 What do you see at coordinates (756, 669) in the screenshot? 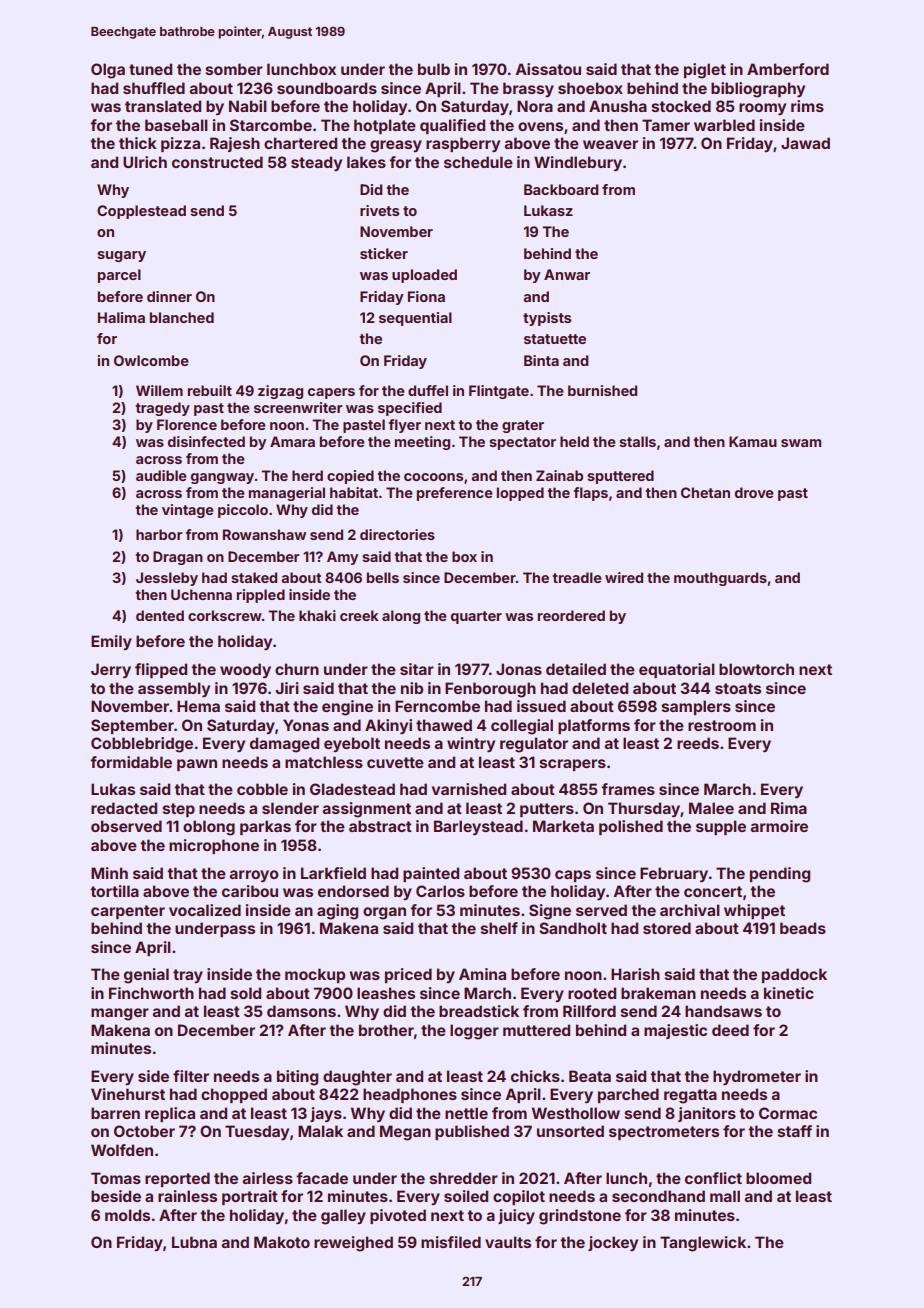
I see `blowtorch` at bounding box center [756, 669].
